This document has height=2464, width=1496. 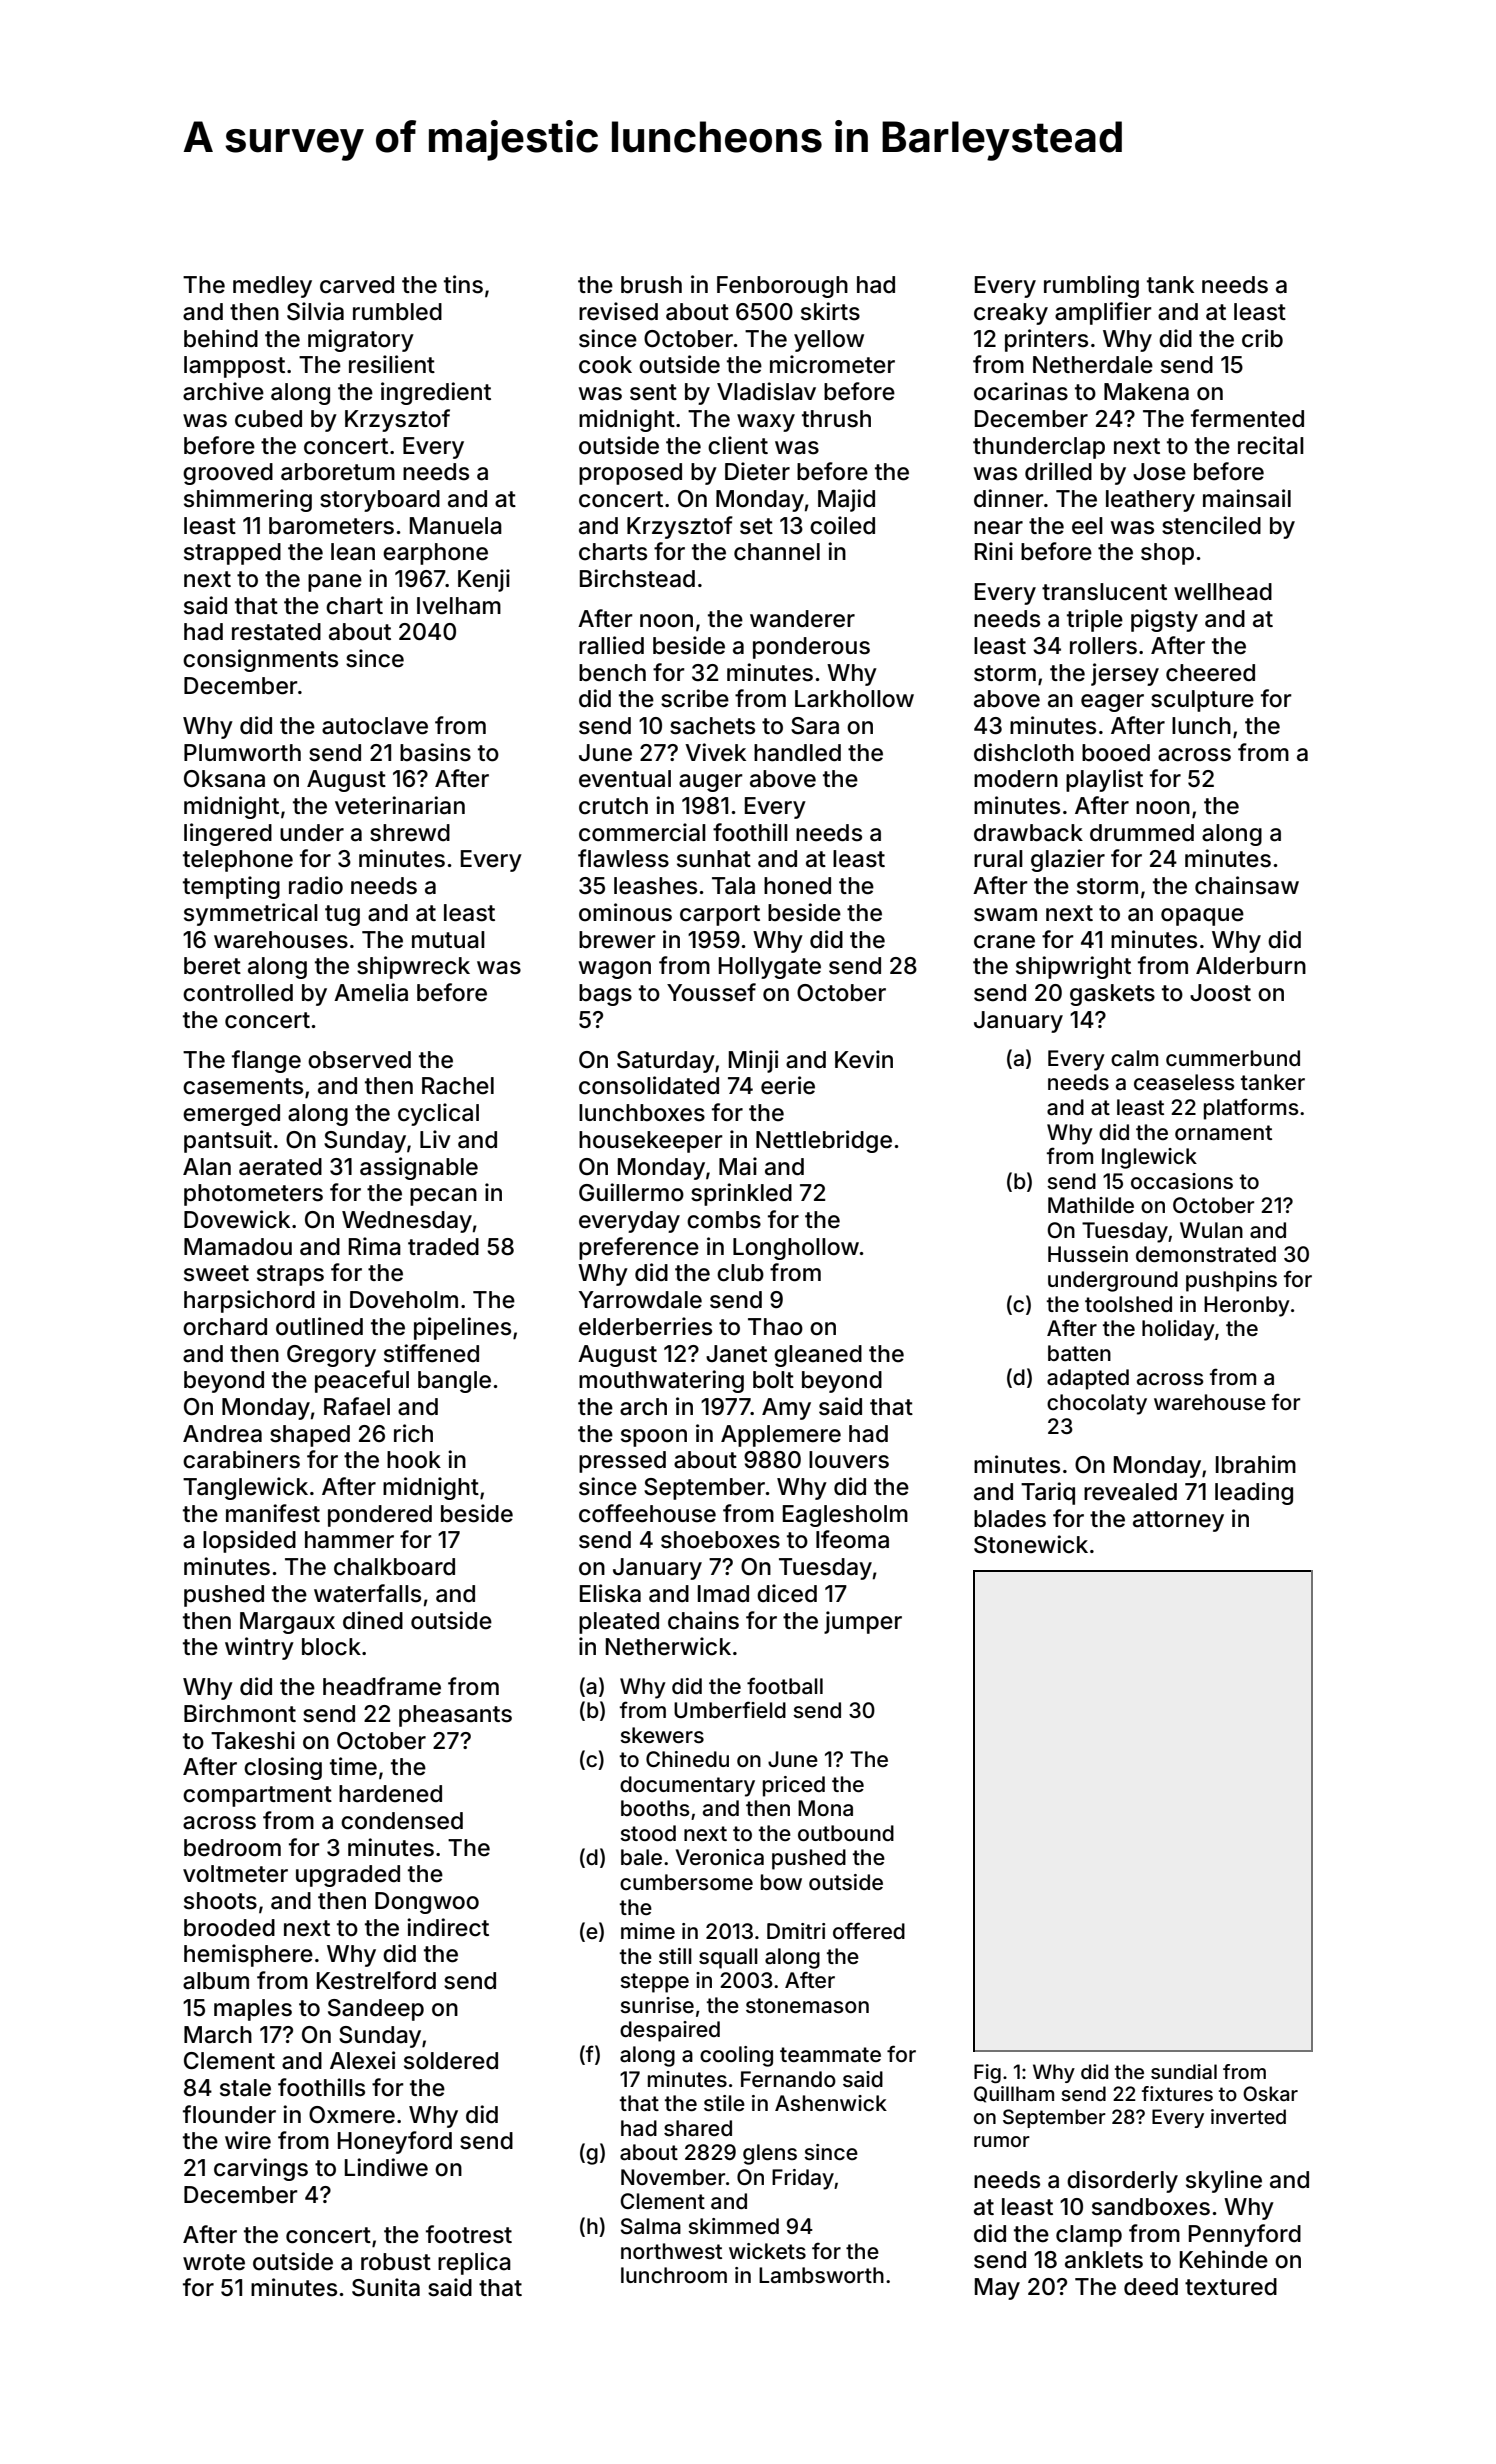 What do you see at coordinates (253, 1195) in the document?
I see `photometers` at bounding box center [253, 1195].
